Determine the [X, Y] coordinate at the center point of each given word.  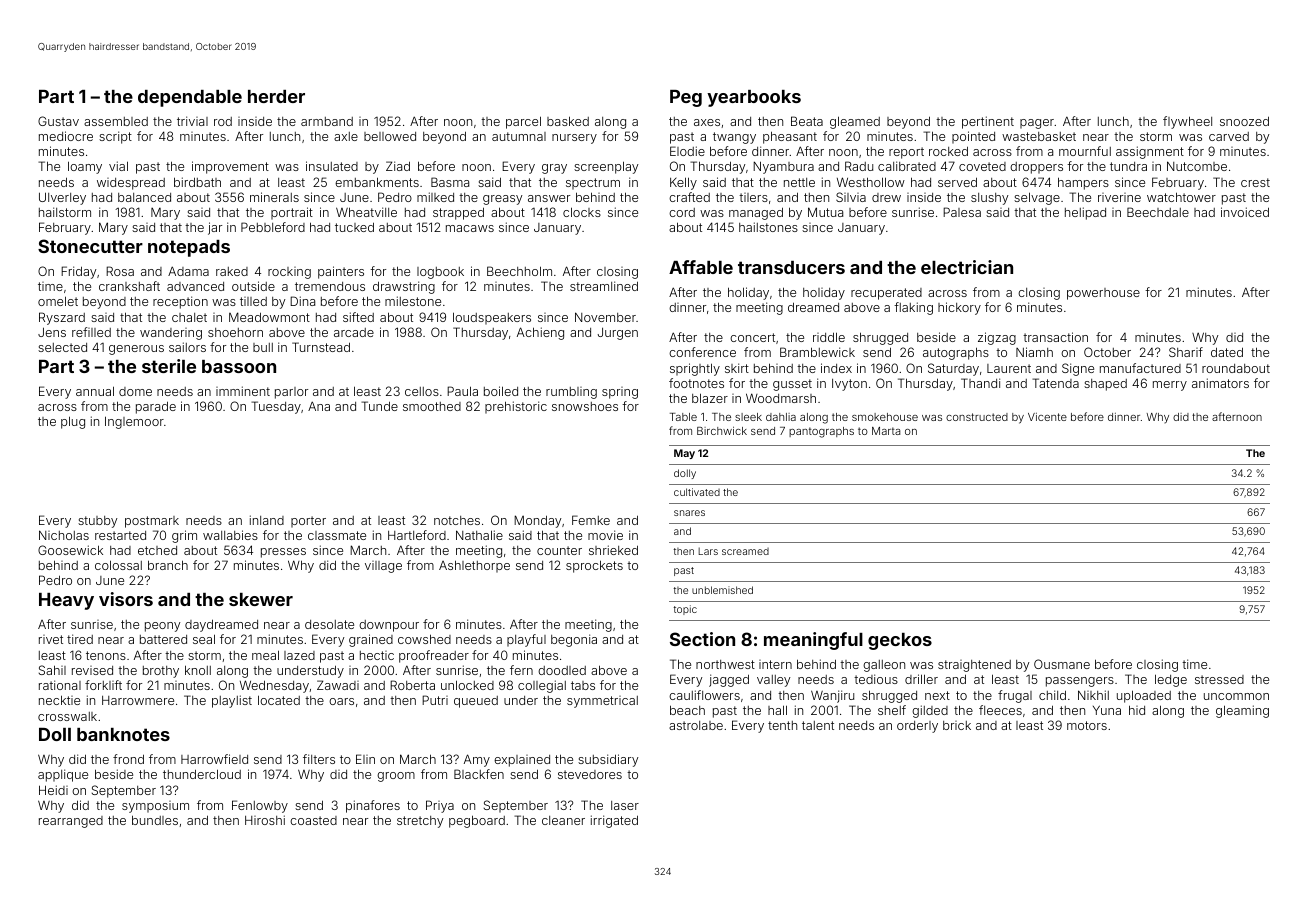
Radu [859, 166]
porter [308, 522]
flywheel [1187, 122]
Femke [591, 520]
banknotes [123, 734]
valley [773, 681]
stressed [1219, 679]
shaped [1105, 385]
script [115, 137]
